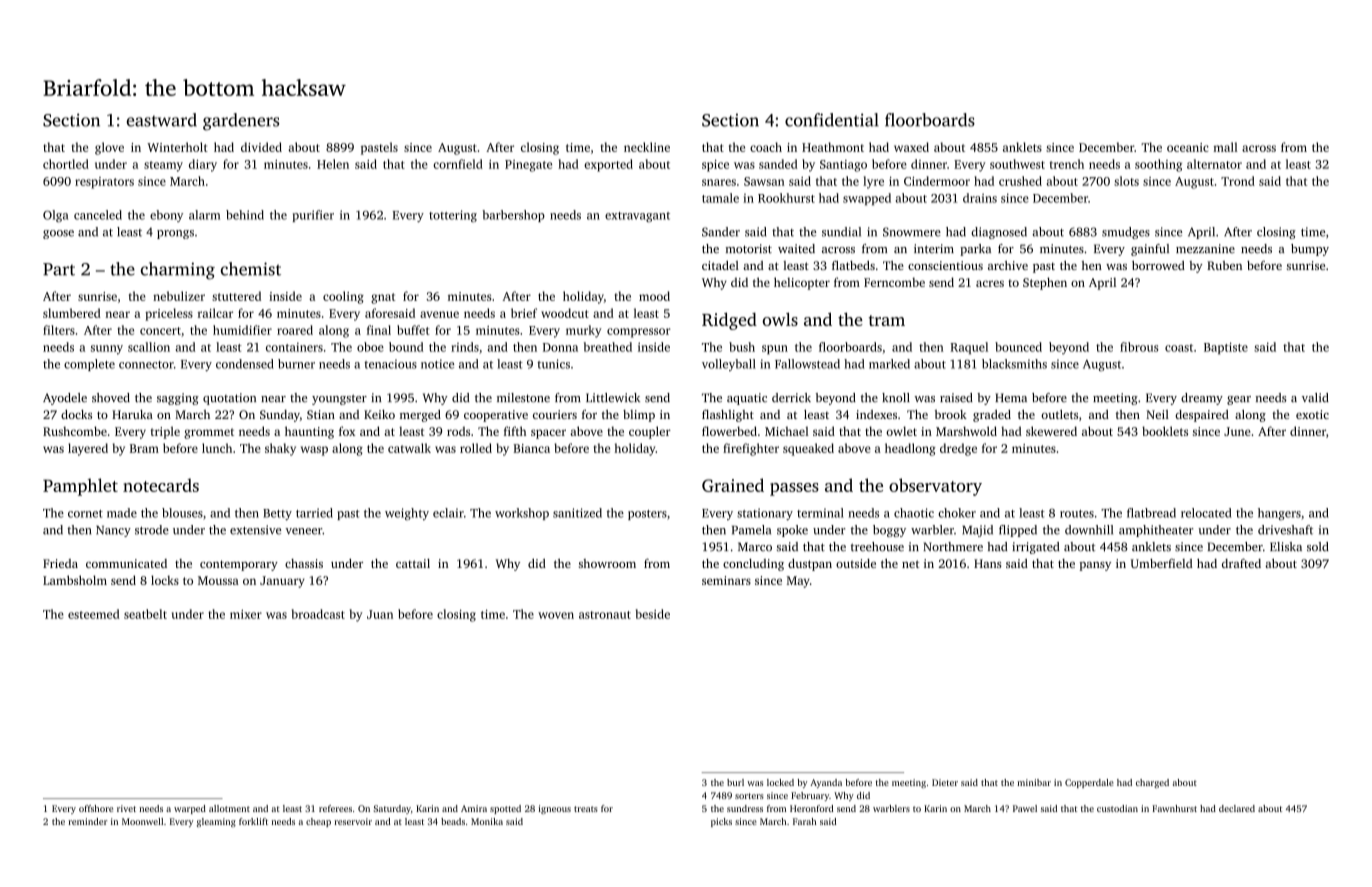 The image size is (1372, 887). What do you see at coordinates (1165, 431) in the screenshot?
I see `booklets` at bounding box center [1165, 431].
